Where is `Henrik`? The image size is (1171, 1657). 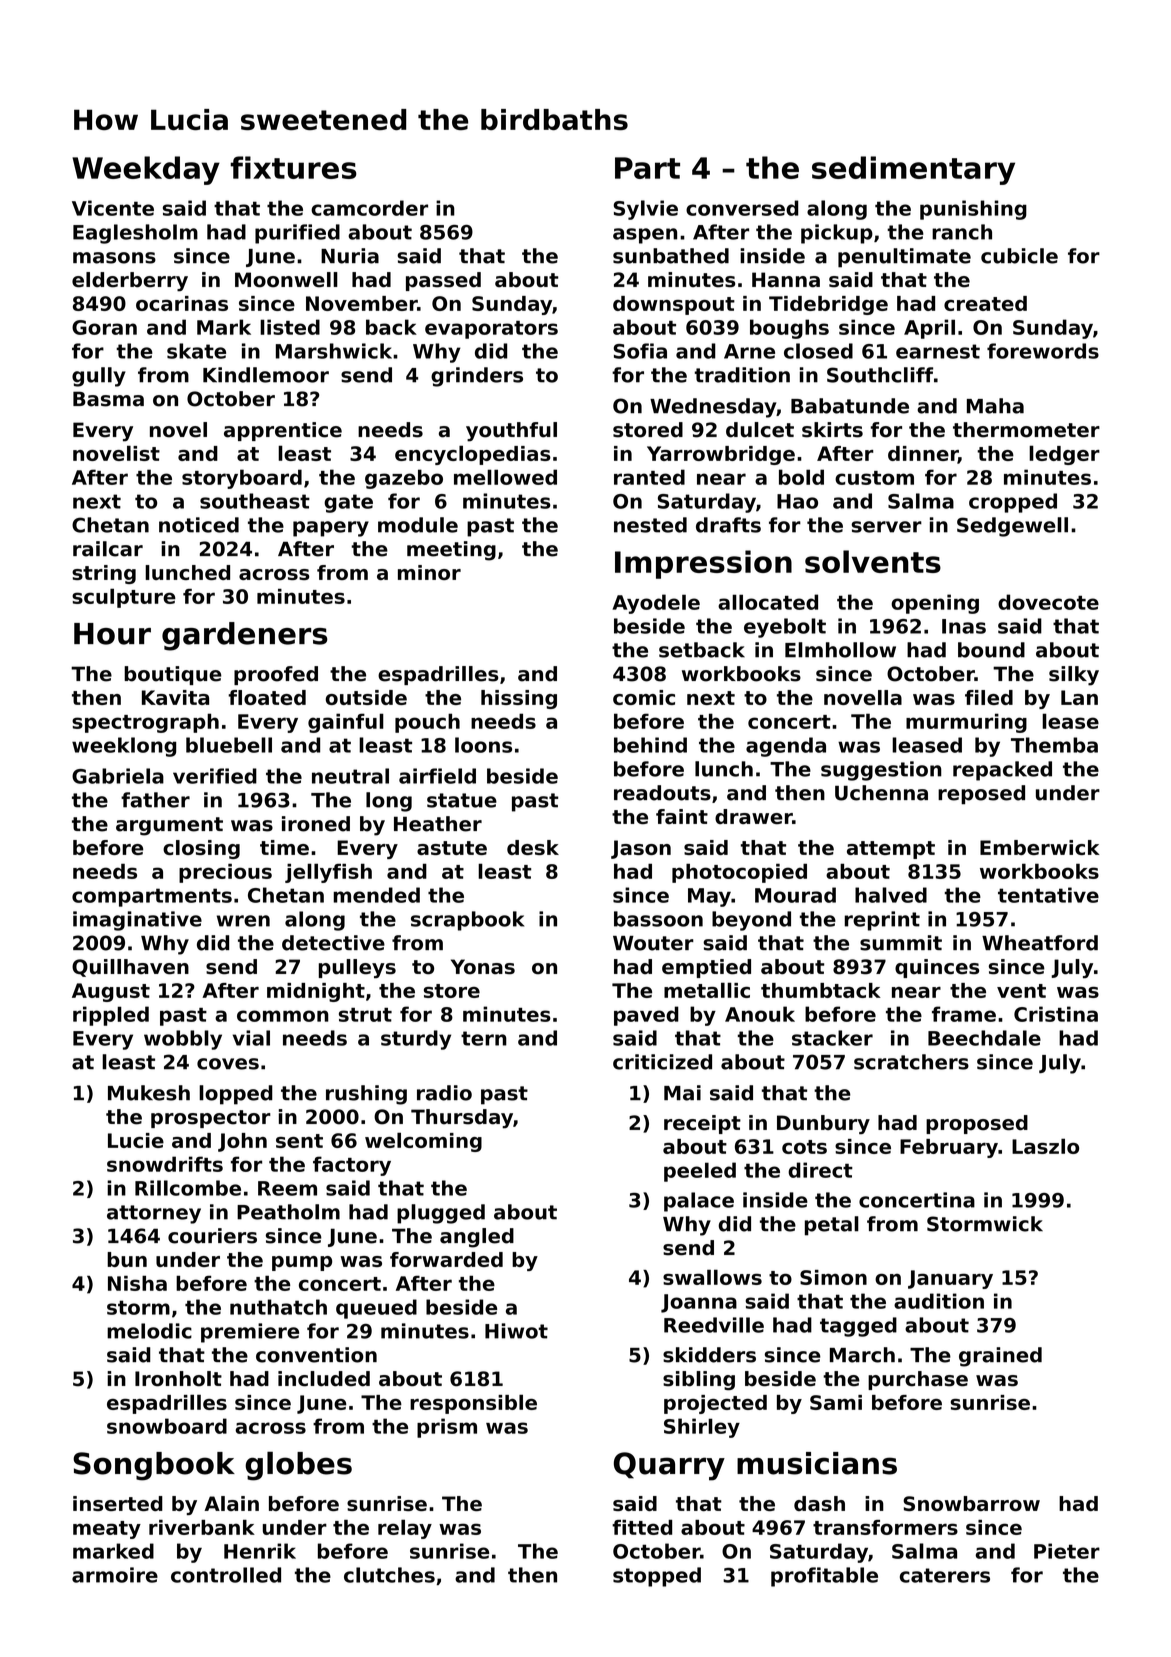
Henrik is located at coordinates (260, 1551).
